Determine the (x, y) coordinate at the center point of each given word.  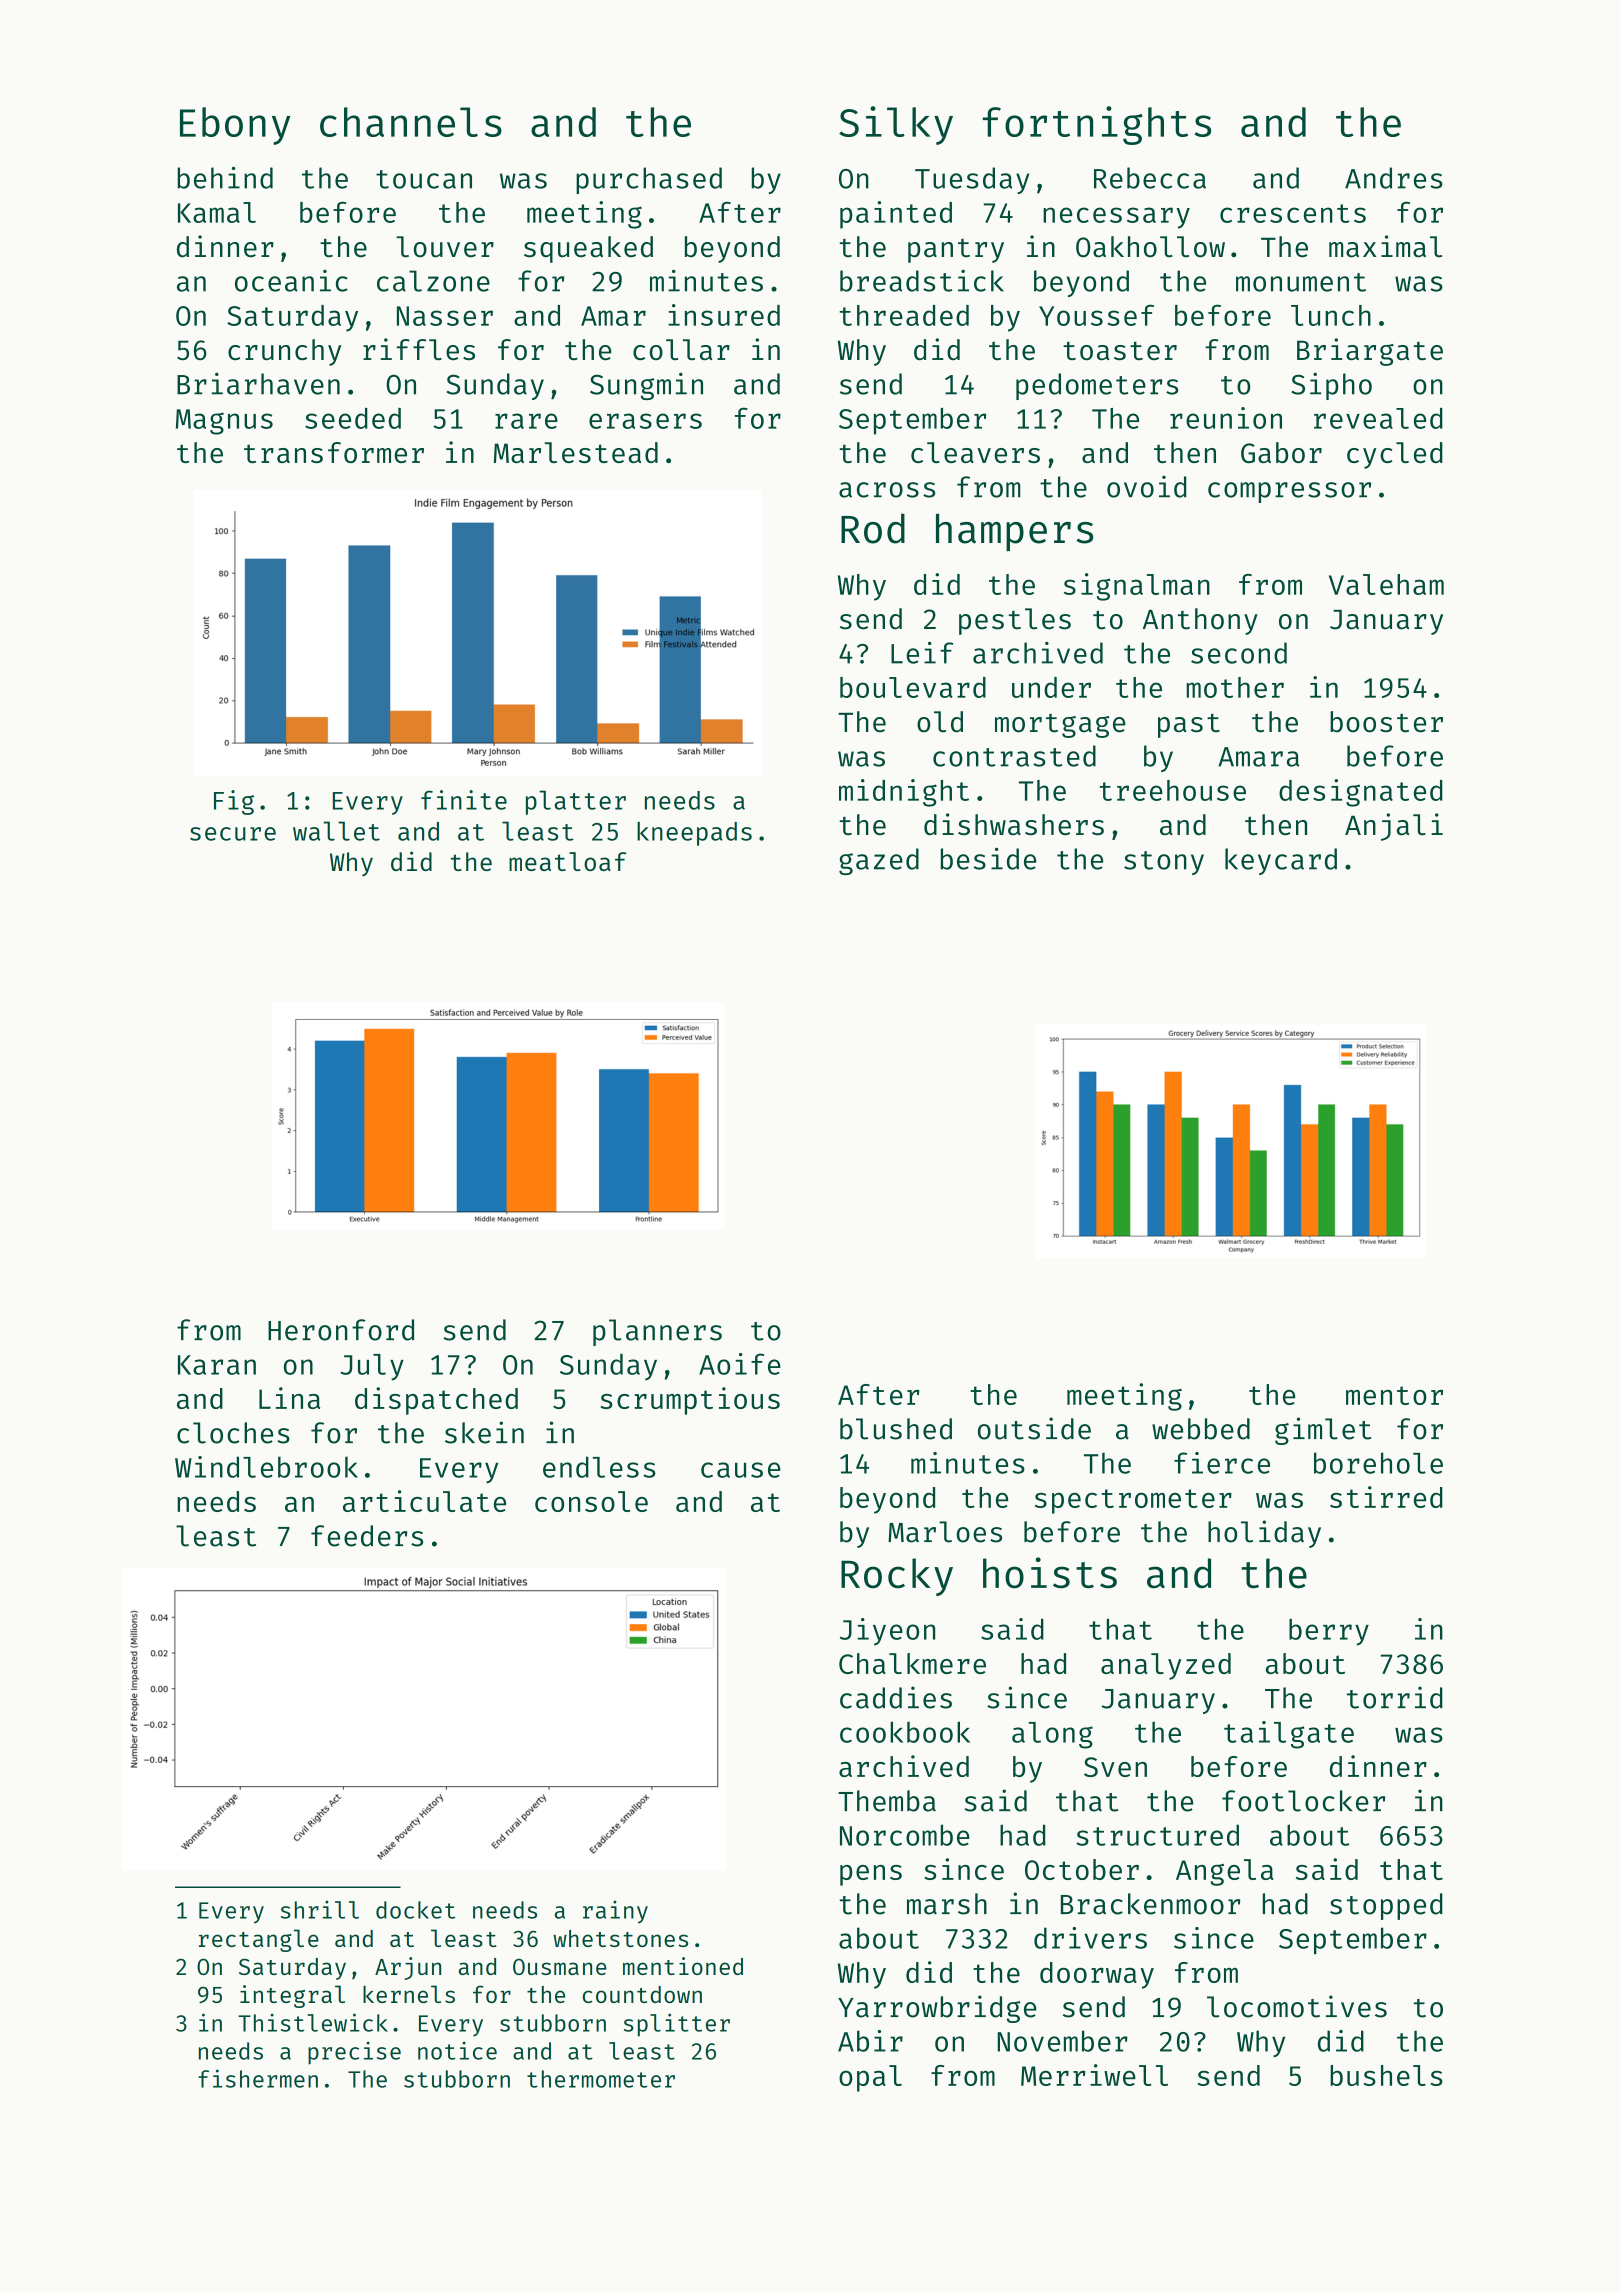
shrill (320, 1909)
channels (411, 122)
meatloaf (567, 861)
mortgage (1060, 726)
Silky (896, 125)
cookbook (905, 1732)
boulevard (913, 687)
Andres (1394, 178)
